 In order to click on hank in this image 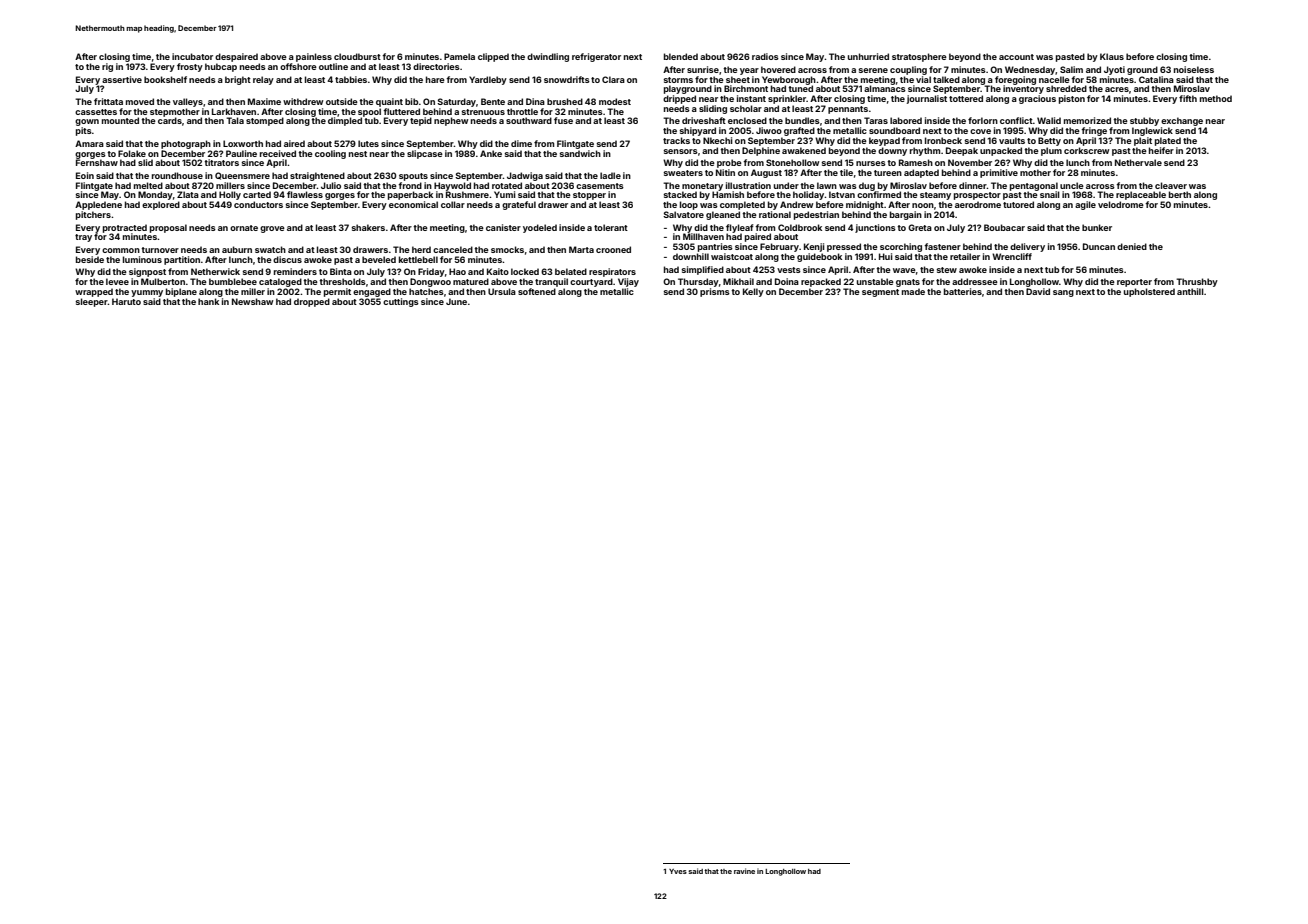, I will do `click(208, 301)`.
